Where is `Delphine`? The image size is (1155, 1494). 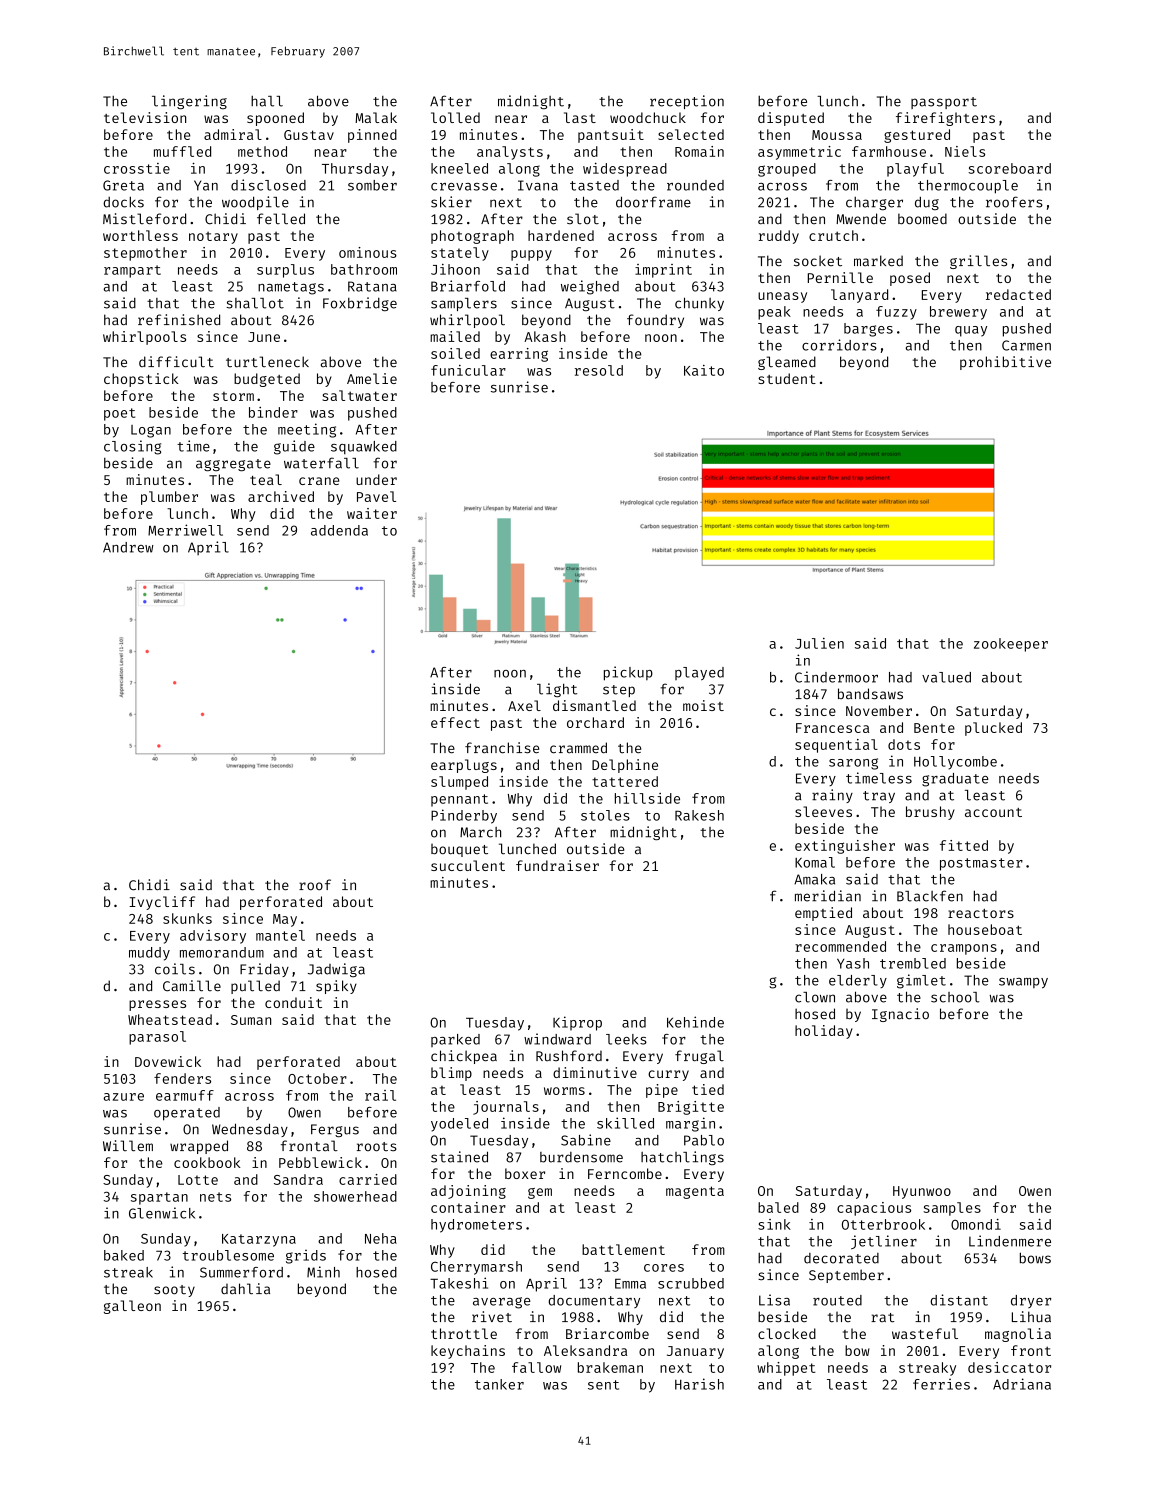
Delphine is located at coordinates (625, 766).
